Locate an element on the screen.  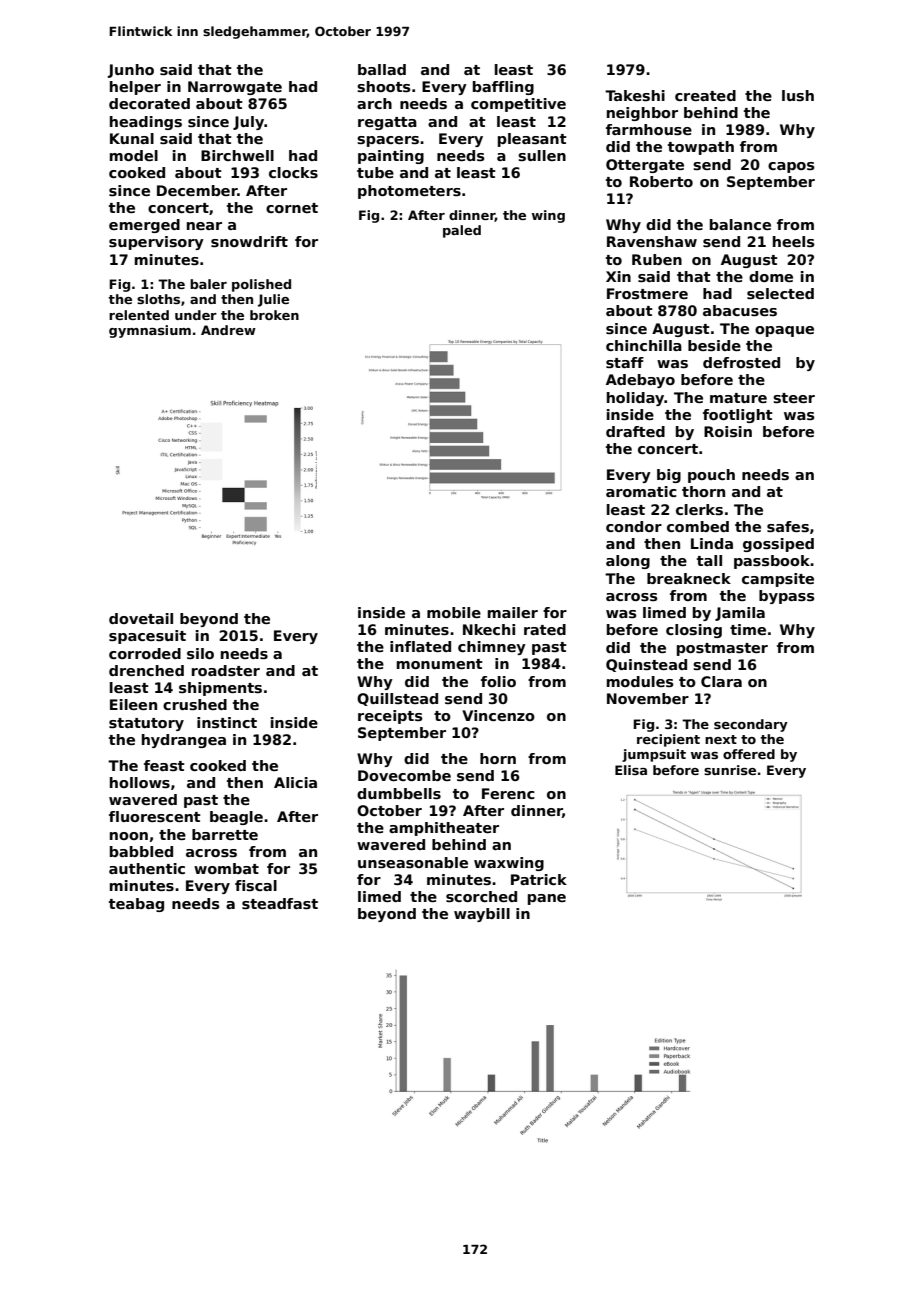
Narrowgate is located at coordinates (235, 88).
